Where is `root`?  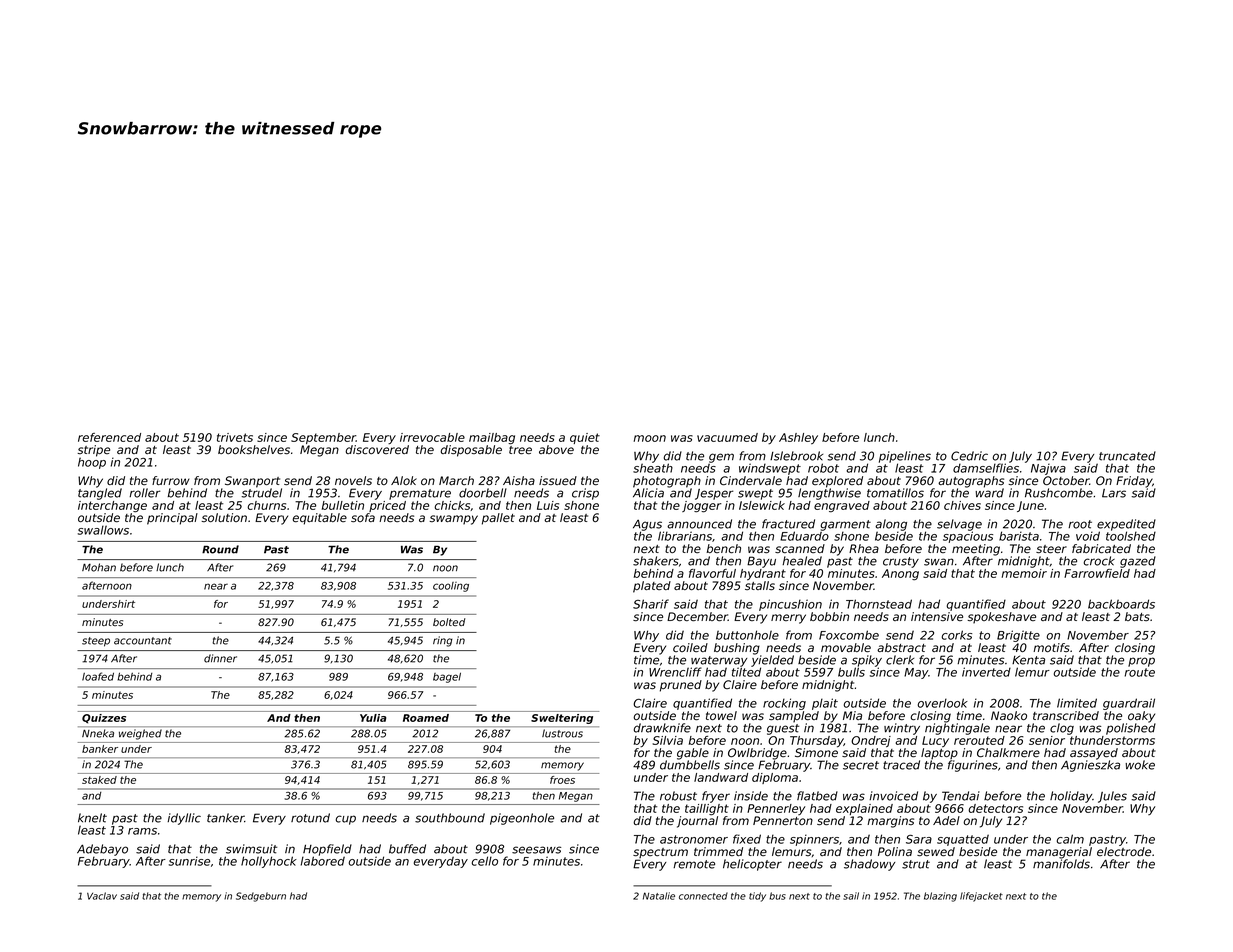
root is located at coordinates (1080, 524).
